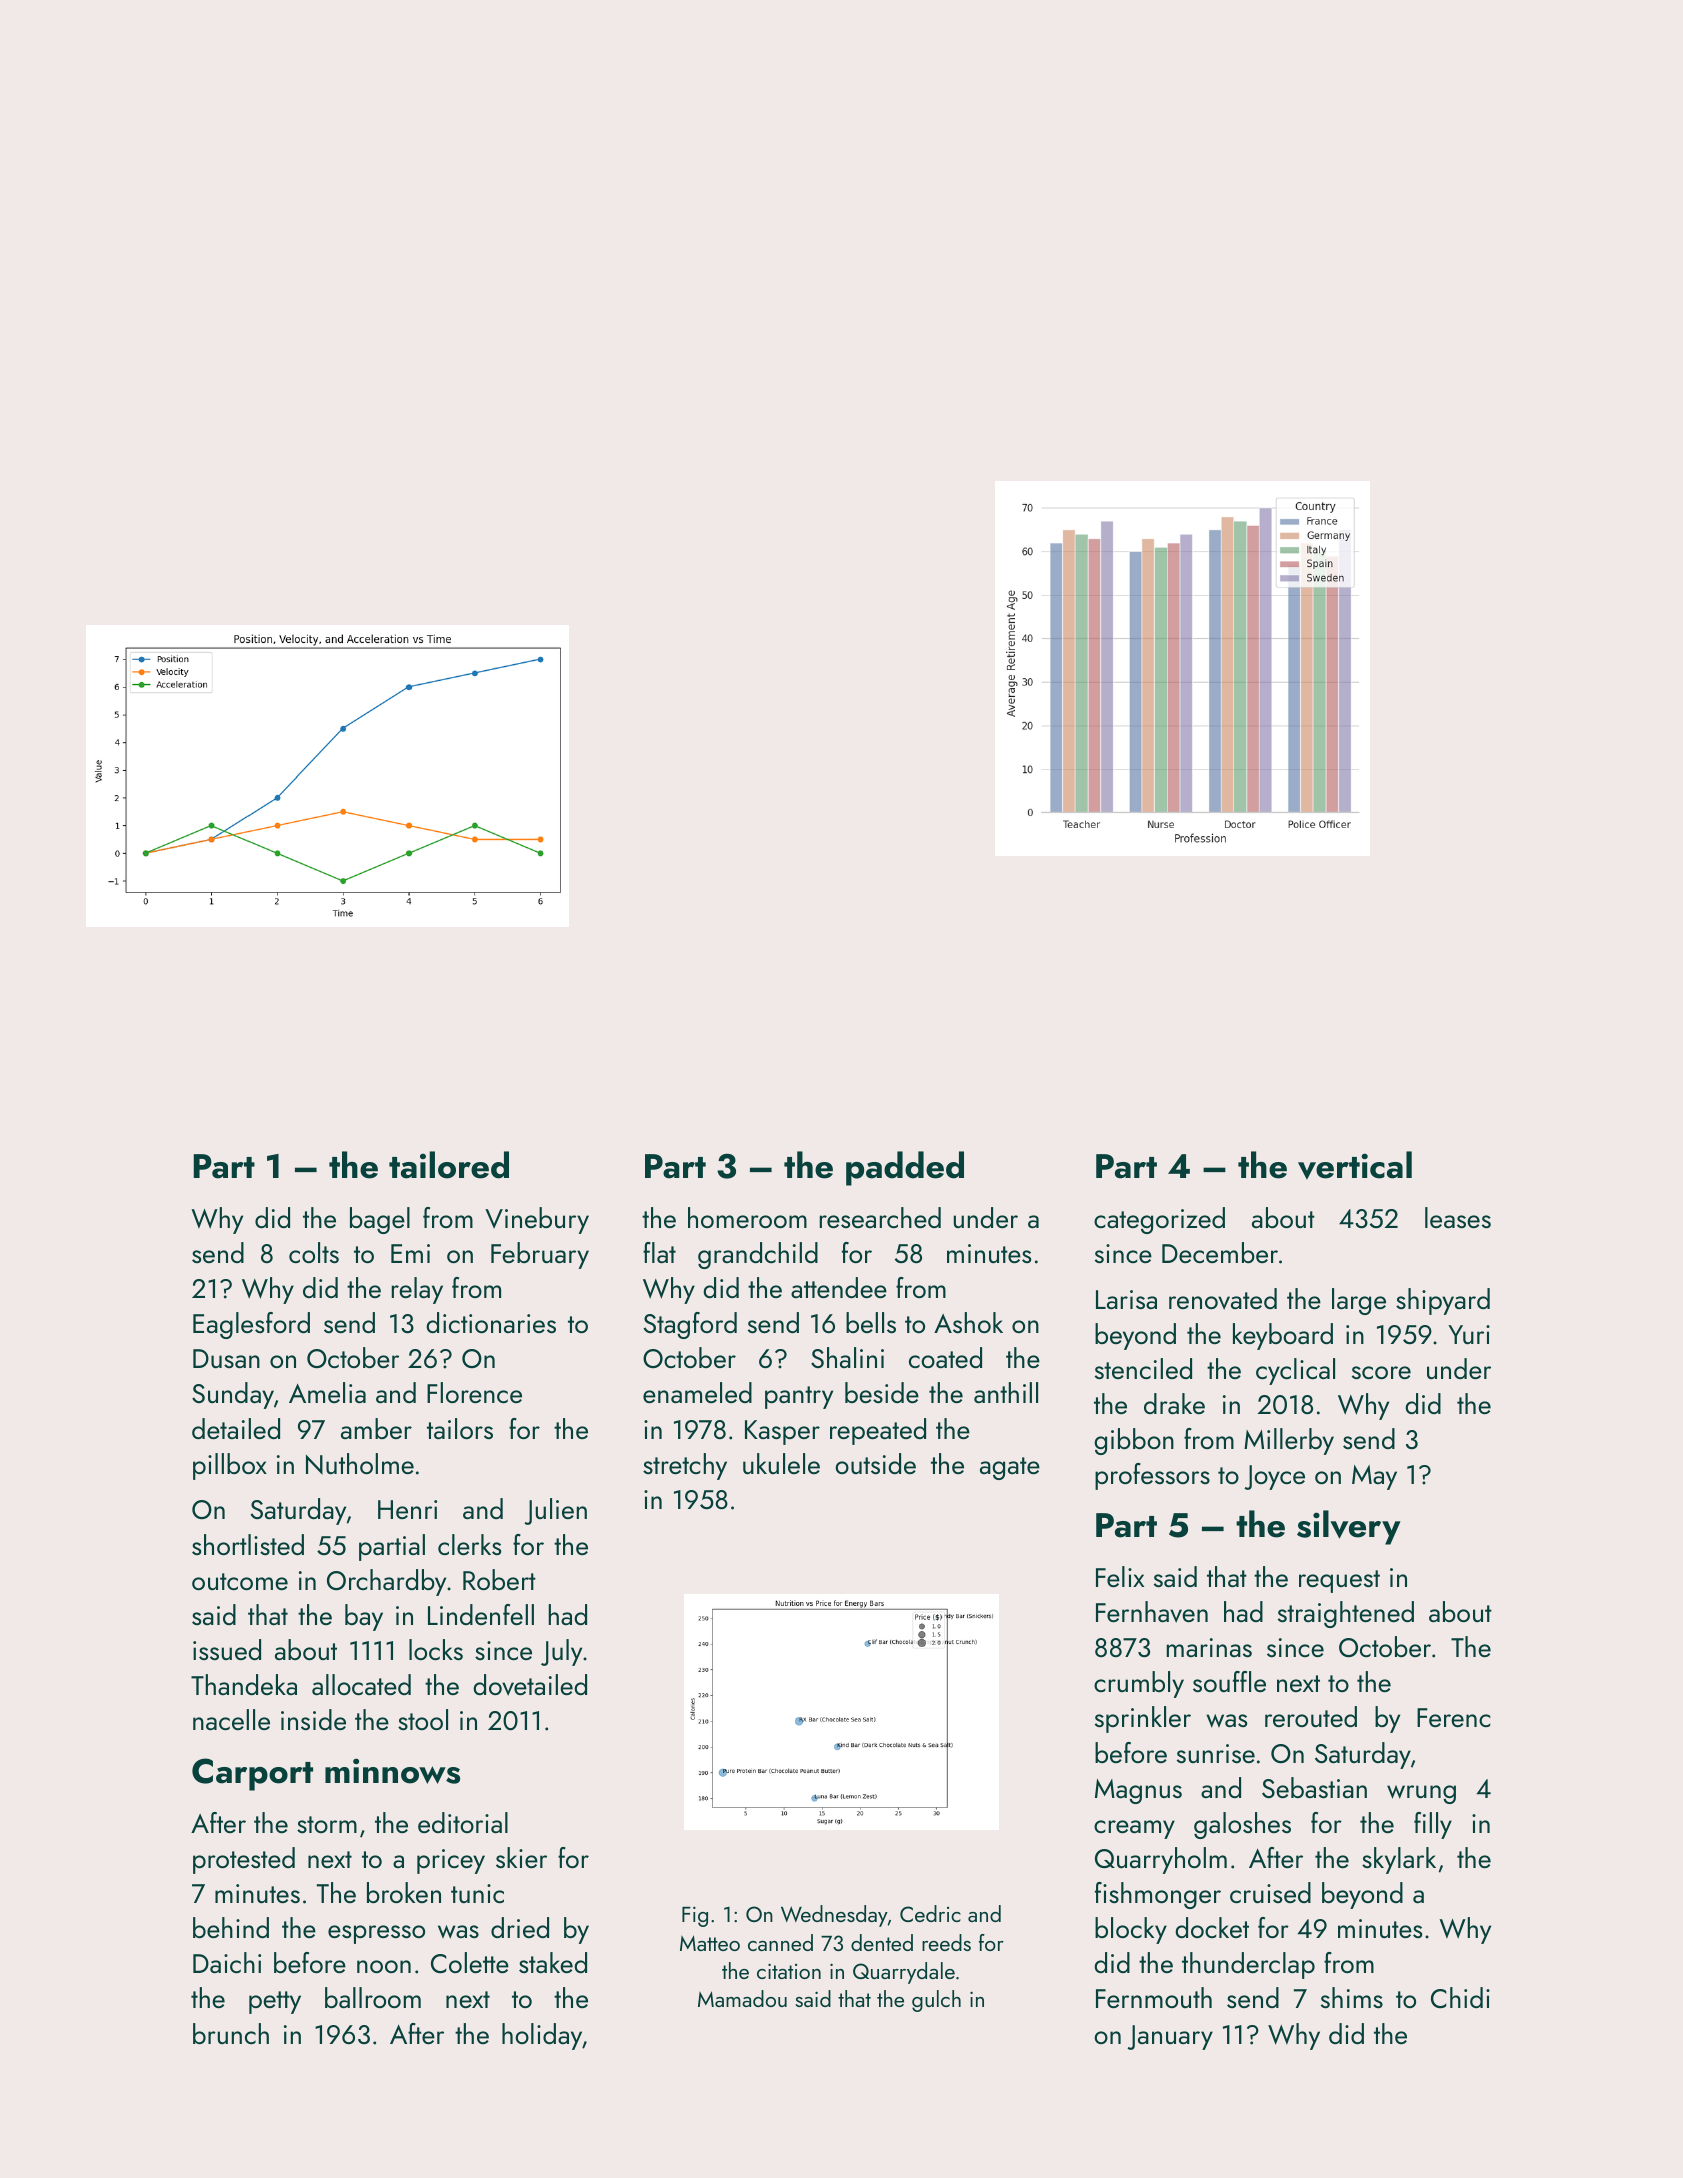  I want to click on locks, so click(436, 1649).
